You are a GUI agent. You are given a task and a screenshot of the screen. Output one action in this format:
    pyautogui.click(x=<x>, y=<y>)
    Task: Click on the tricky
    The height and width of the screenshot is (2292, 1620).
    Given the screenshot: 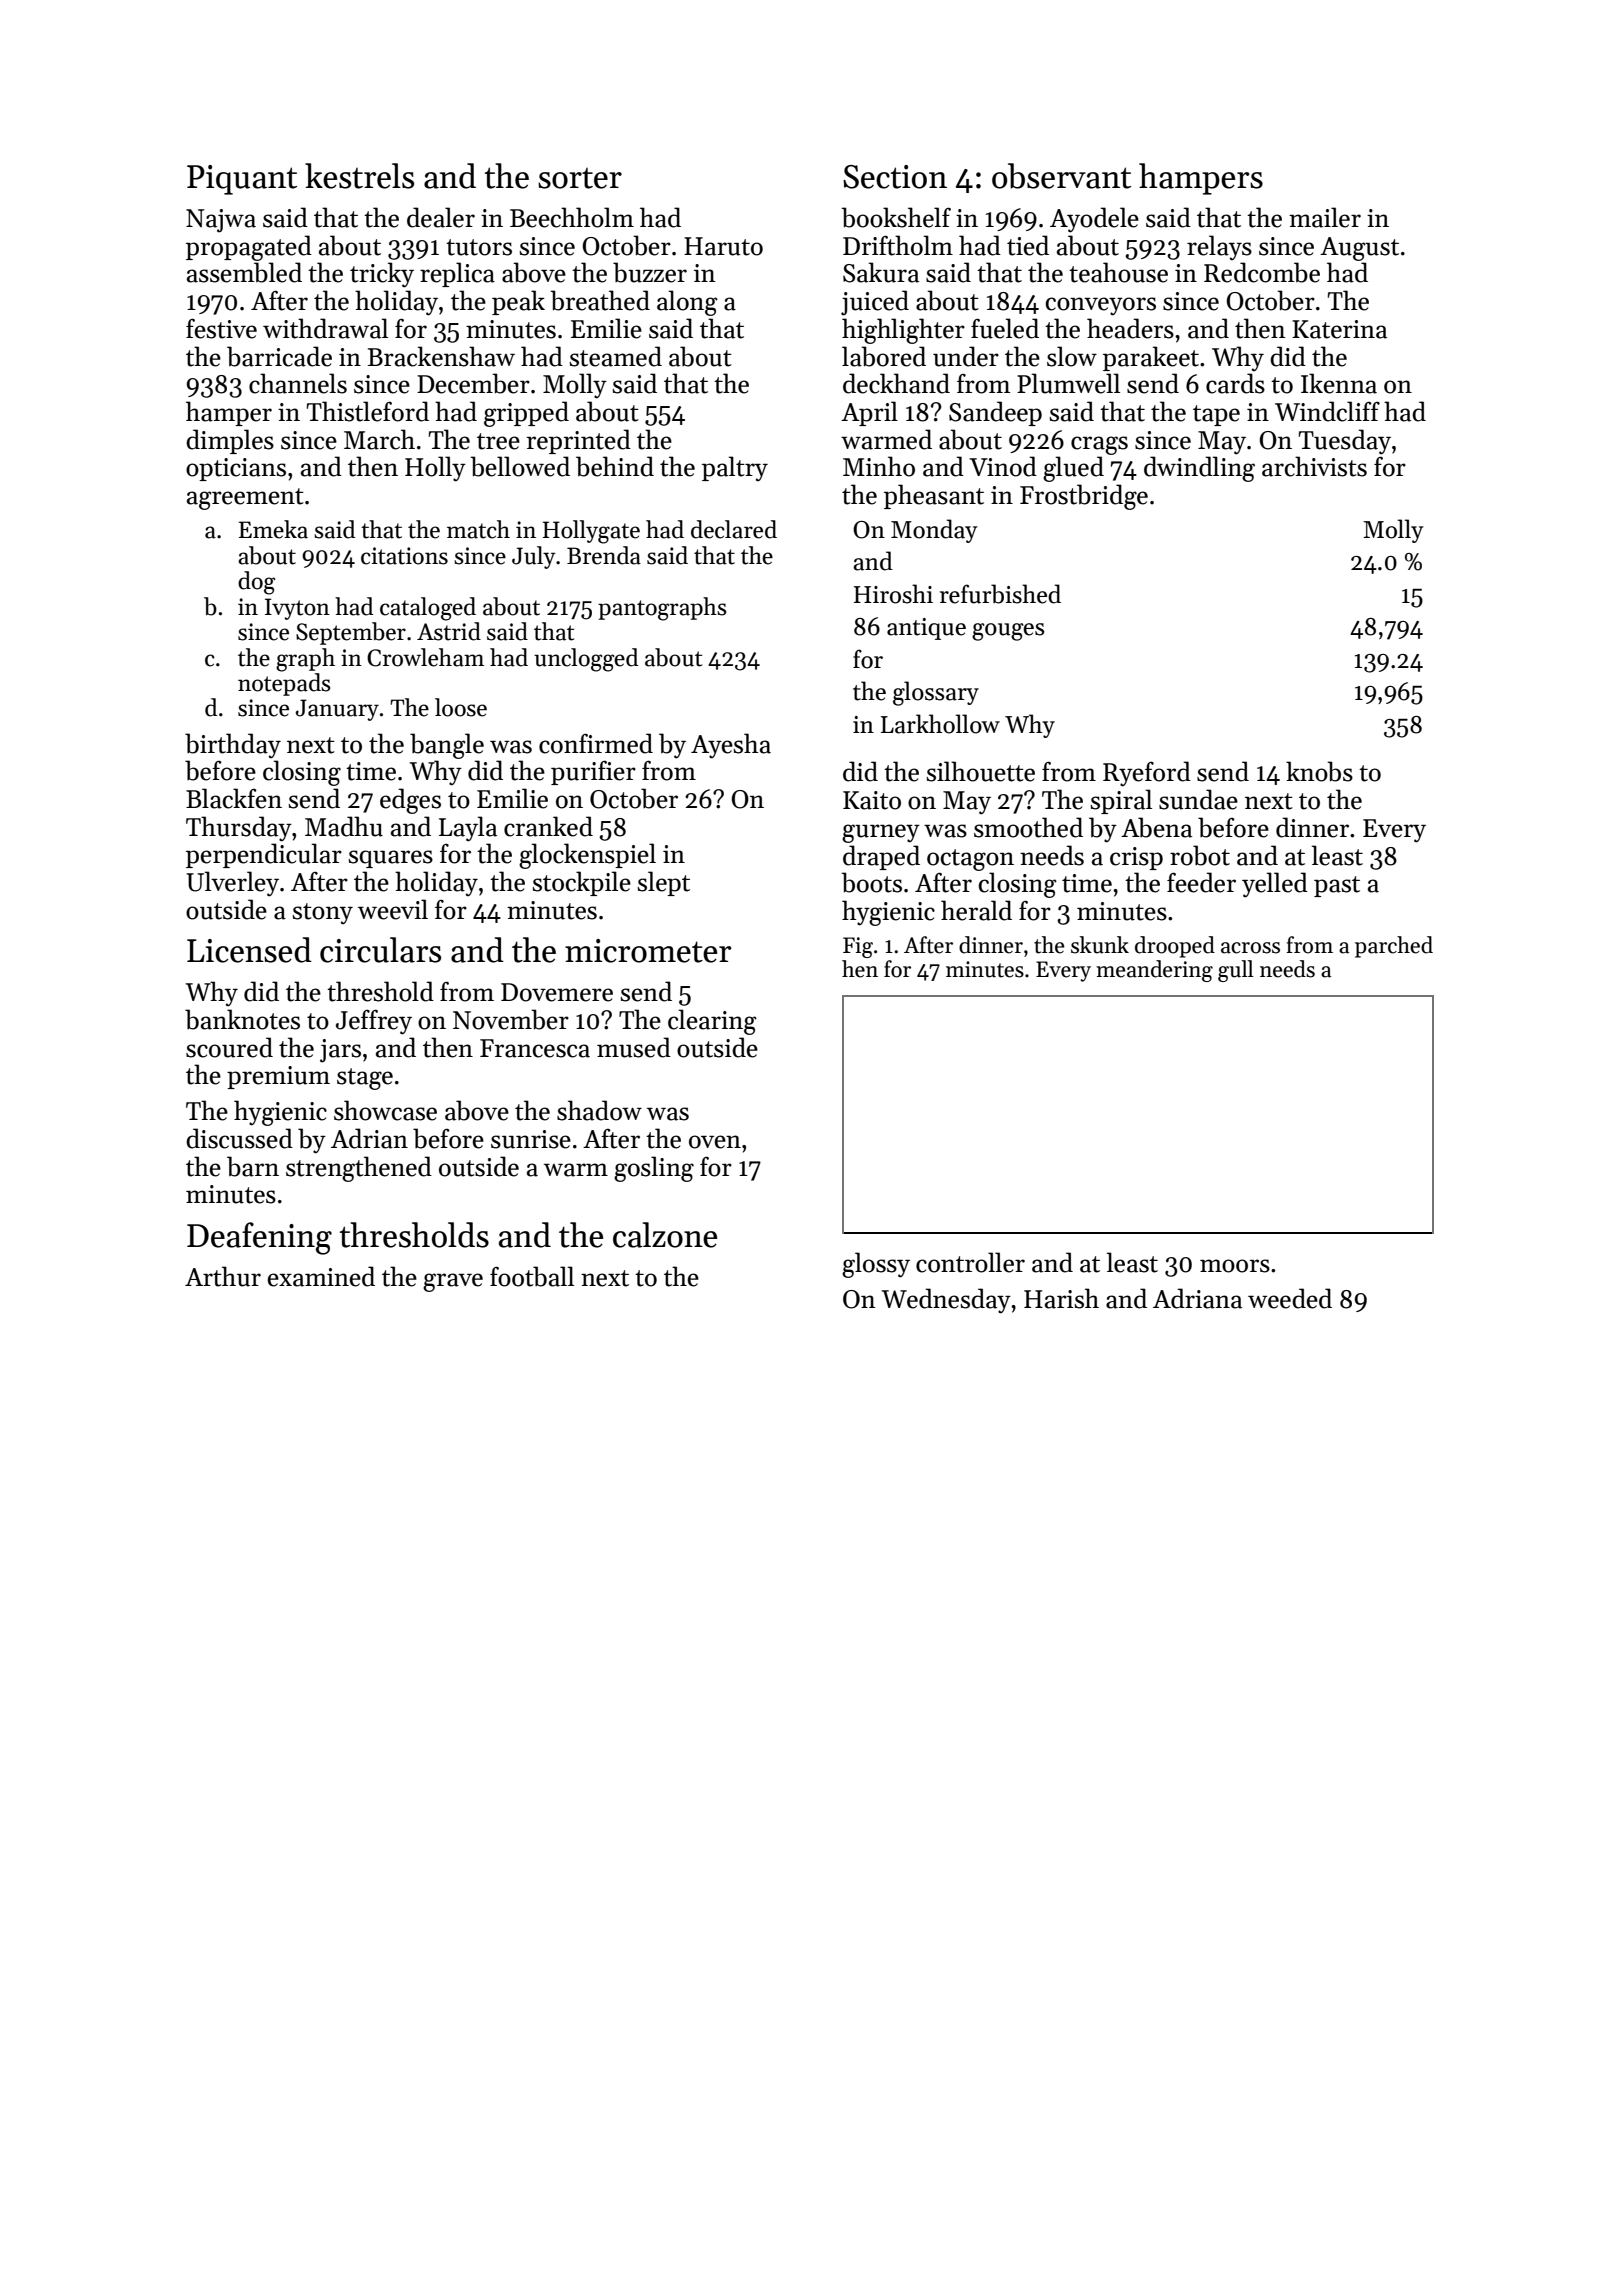 What is the action you would take?
    pyautogui.click(x=382, y=275)
